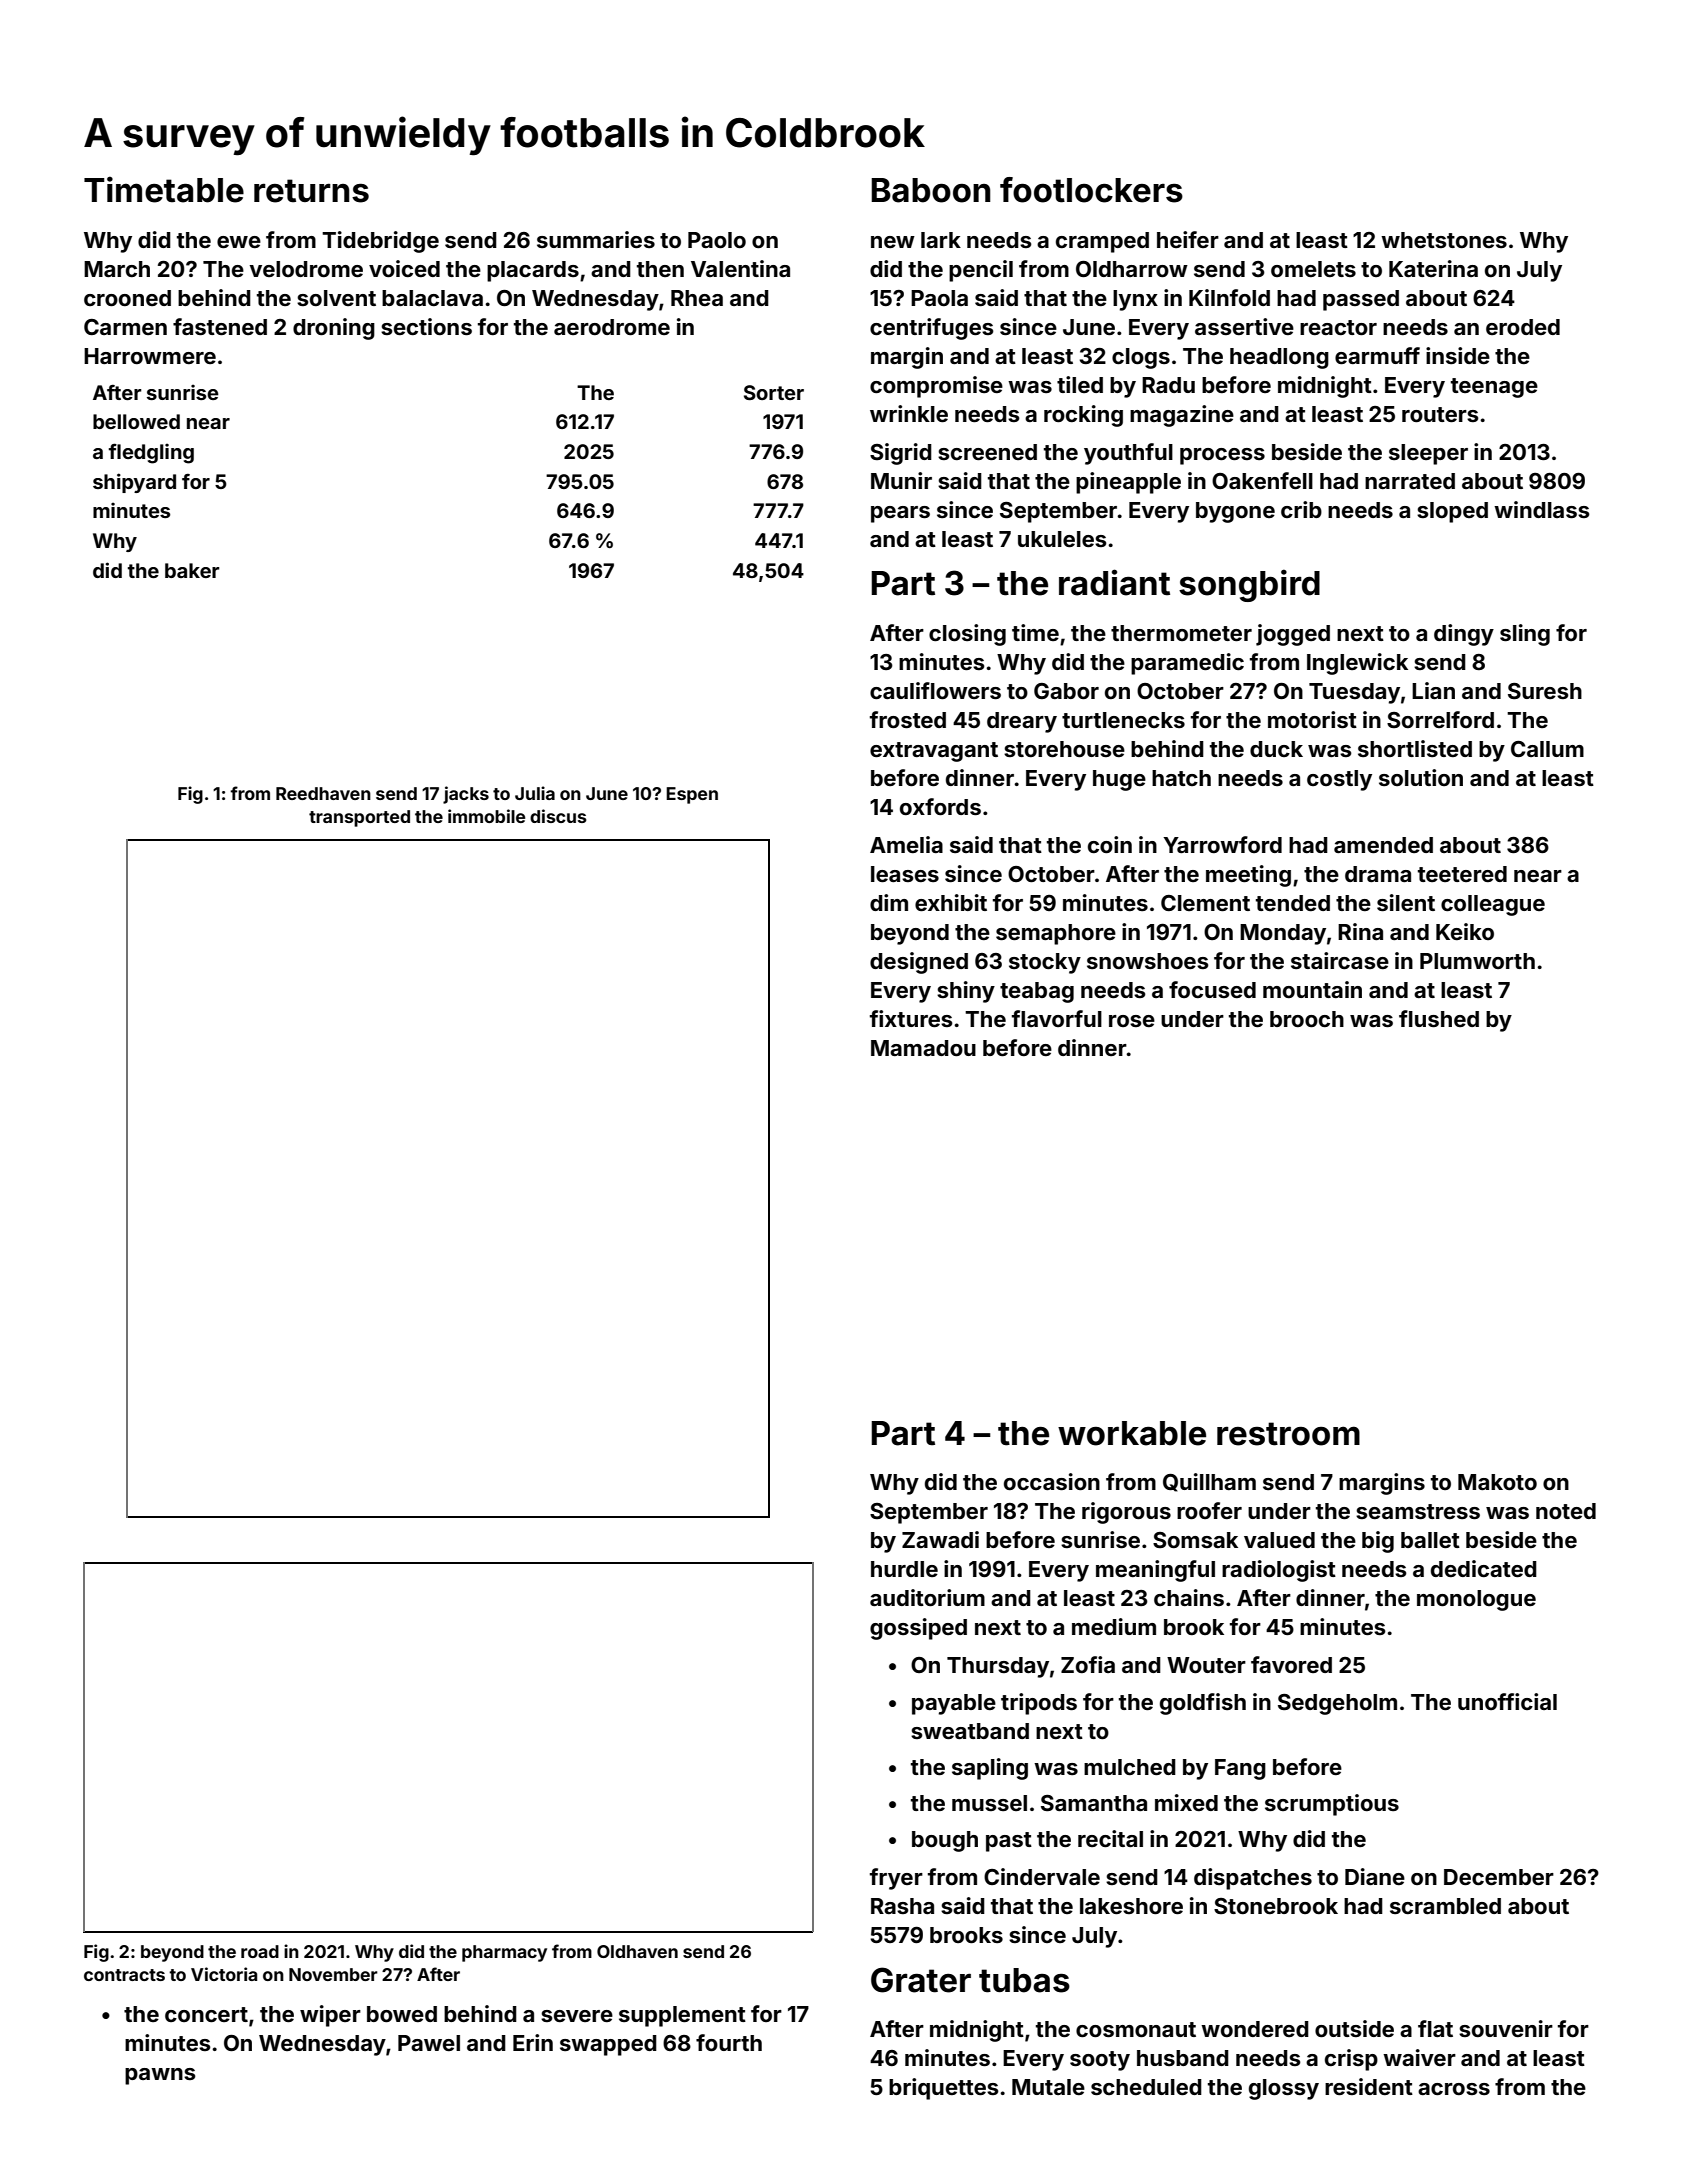  Describe the element at coordinates (900, 514) in the page. I see `pears` at that location.
